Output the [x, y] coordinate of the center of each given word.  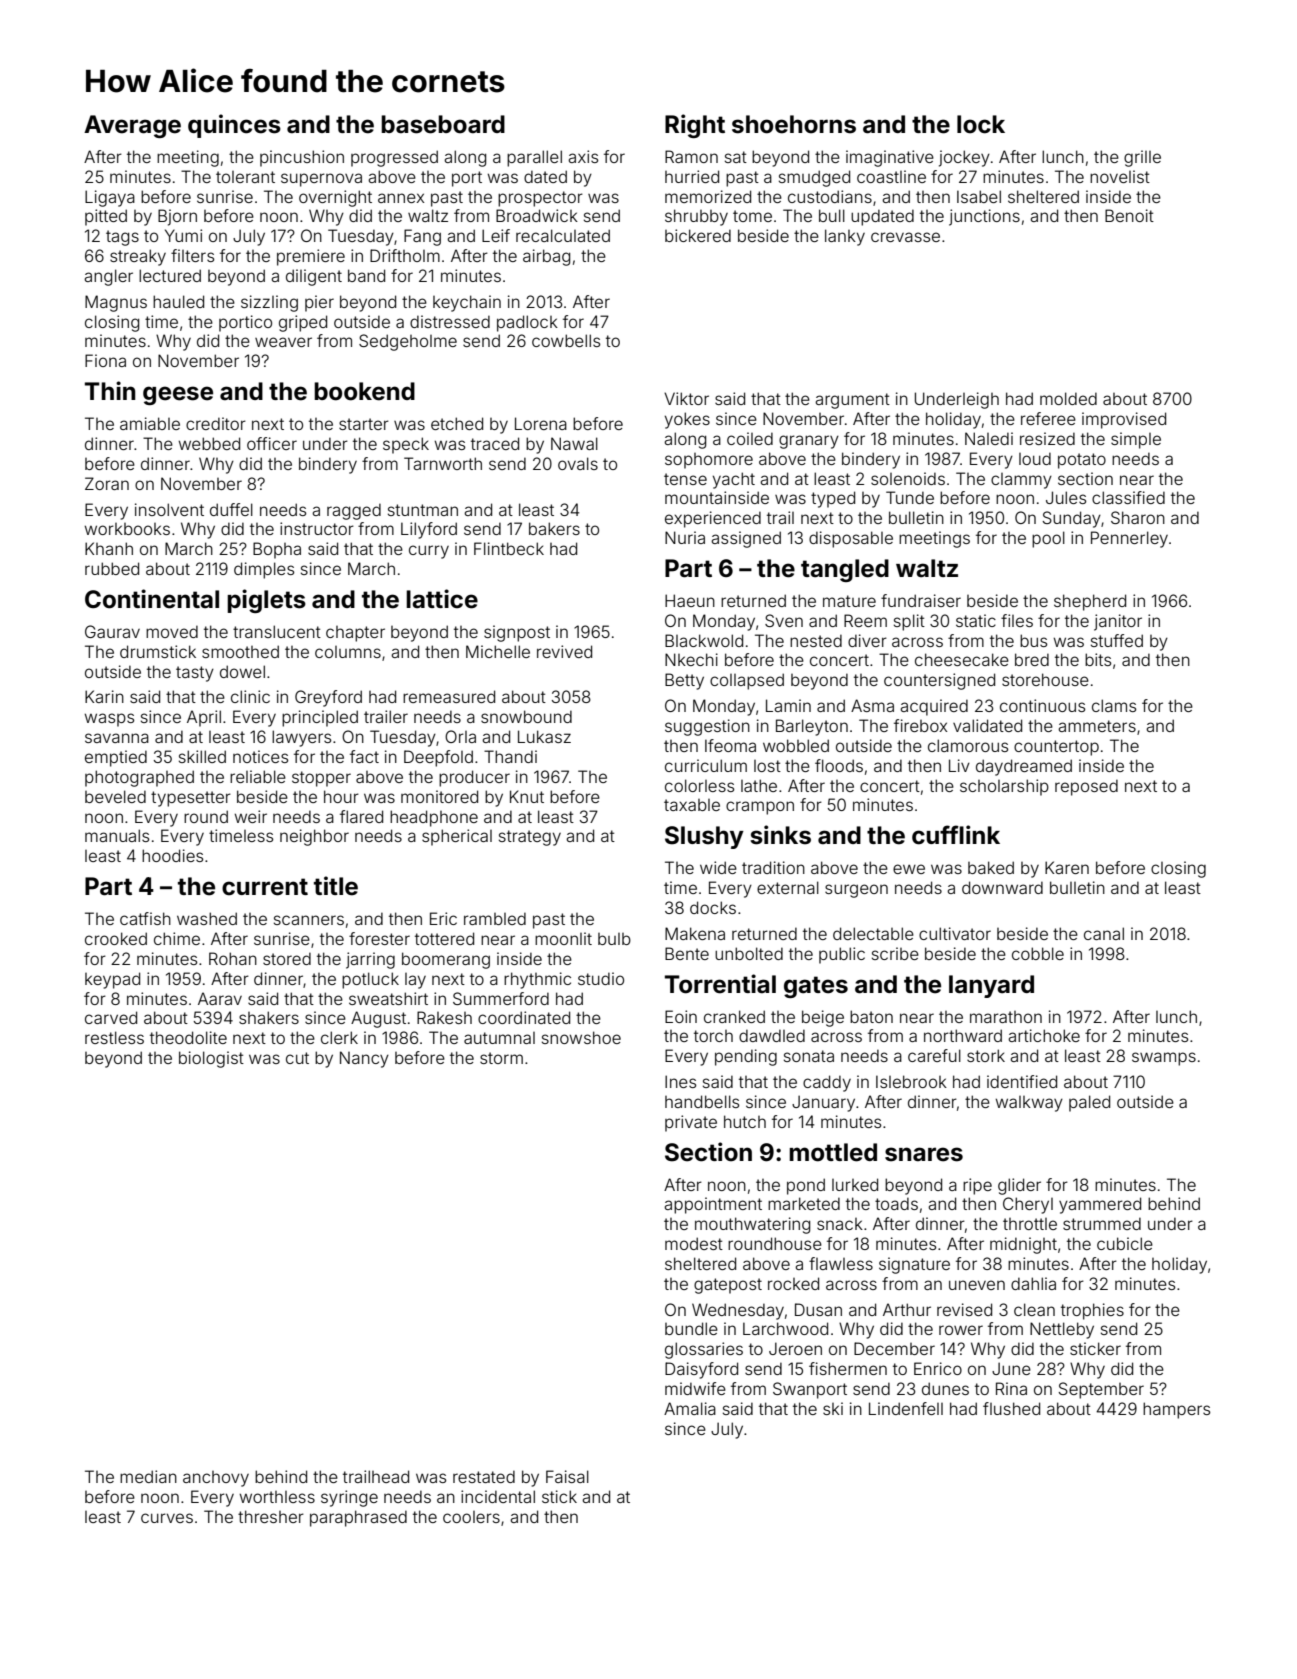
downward [1002, 887]
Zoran [107, 483]
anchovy [216, 1479]
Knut [527, 796]
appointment [713, 1205]
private [691, 1123]
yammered [1100, 1205]
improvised [1124, 420]
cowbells [566, 340]
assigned [746, 539]
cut [297, 1058]
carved [111, 1017]
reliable [258, 776]
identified [1022, 1081]
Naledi [989, 438]
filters [192, 255]
